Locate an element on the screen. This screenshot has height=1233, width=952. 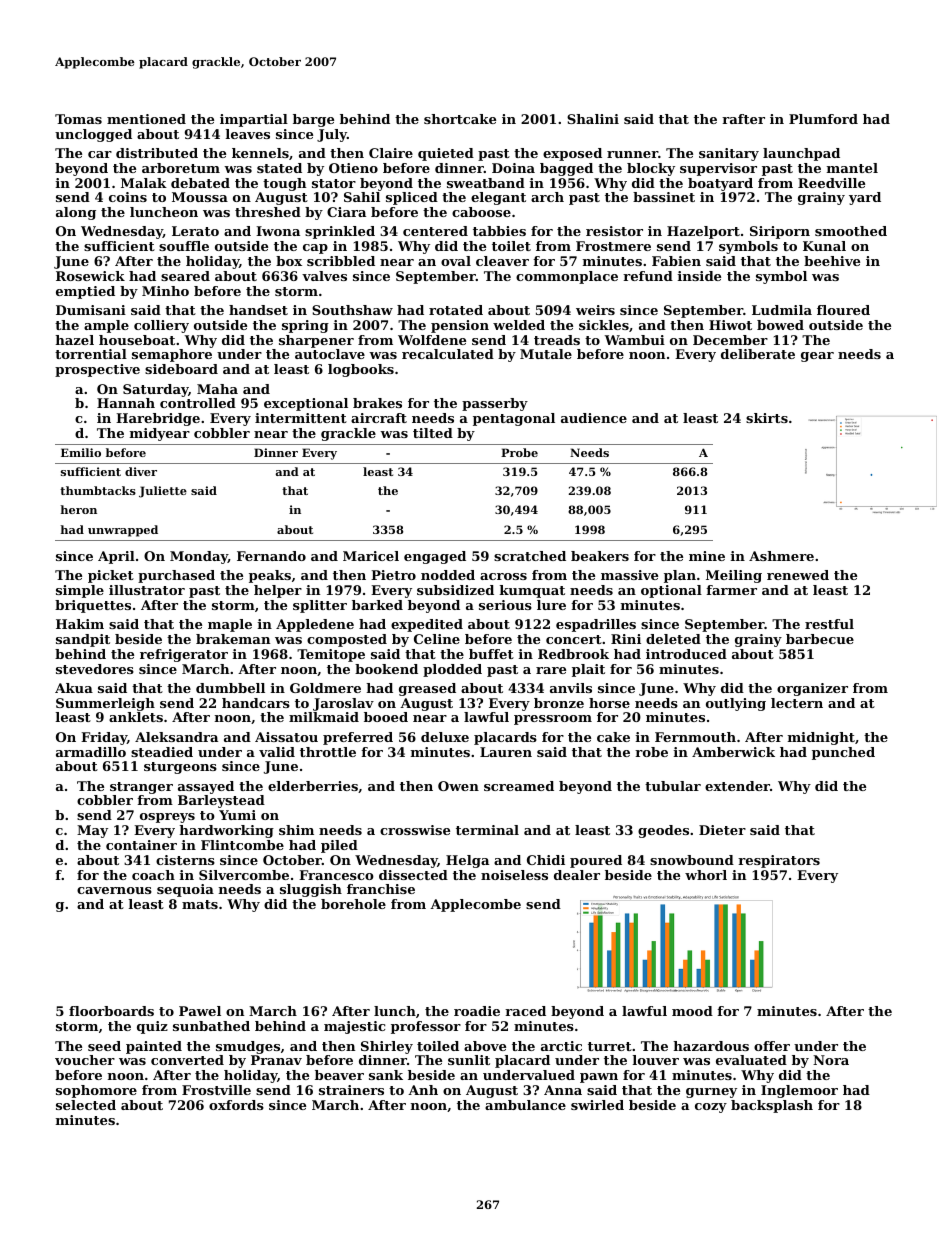
outlying is located at coordinates (736, 704).
